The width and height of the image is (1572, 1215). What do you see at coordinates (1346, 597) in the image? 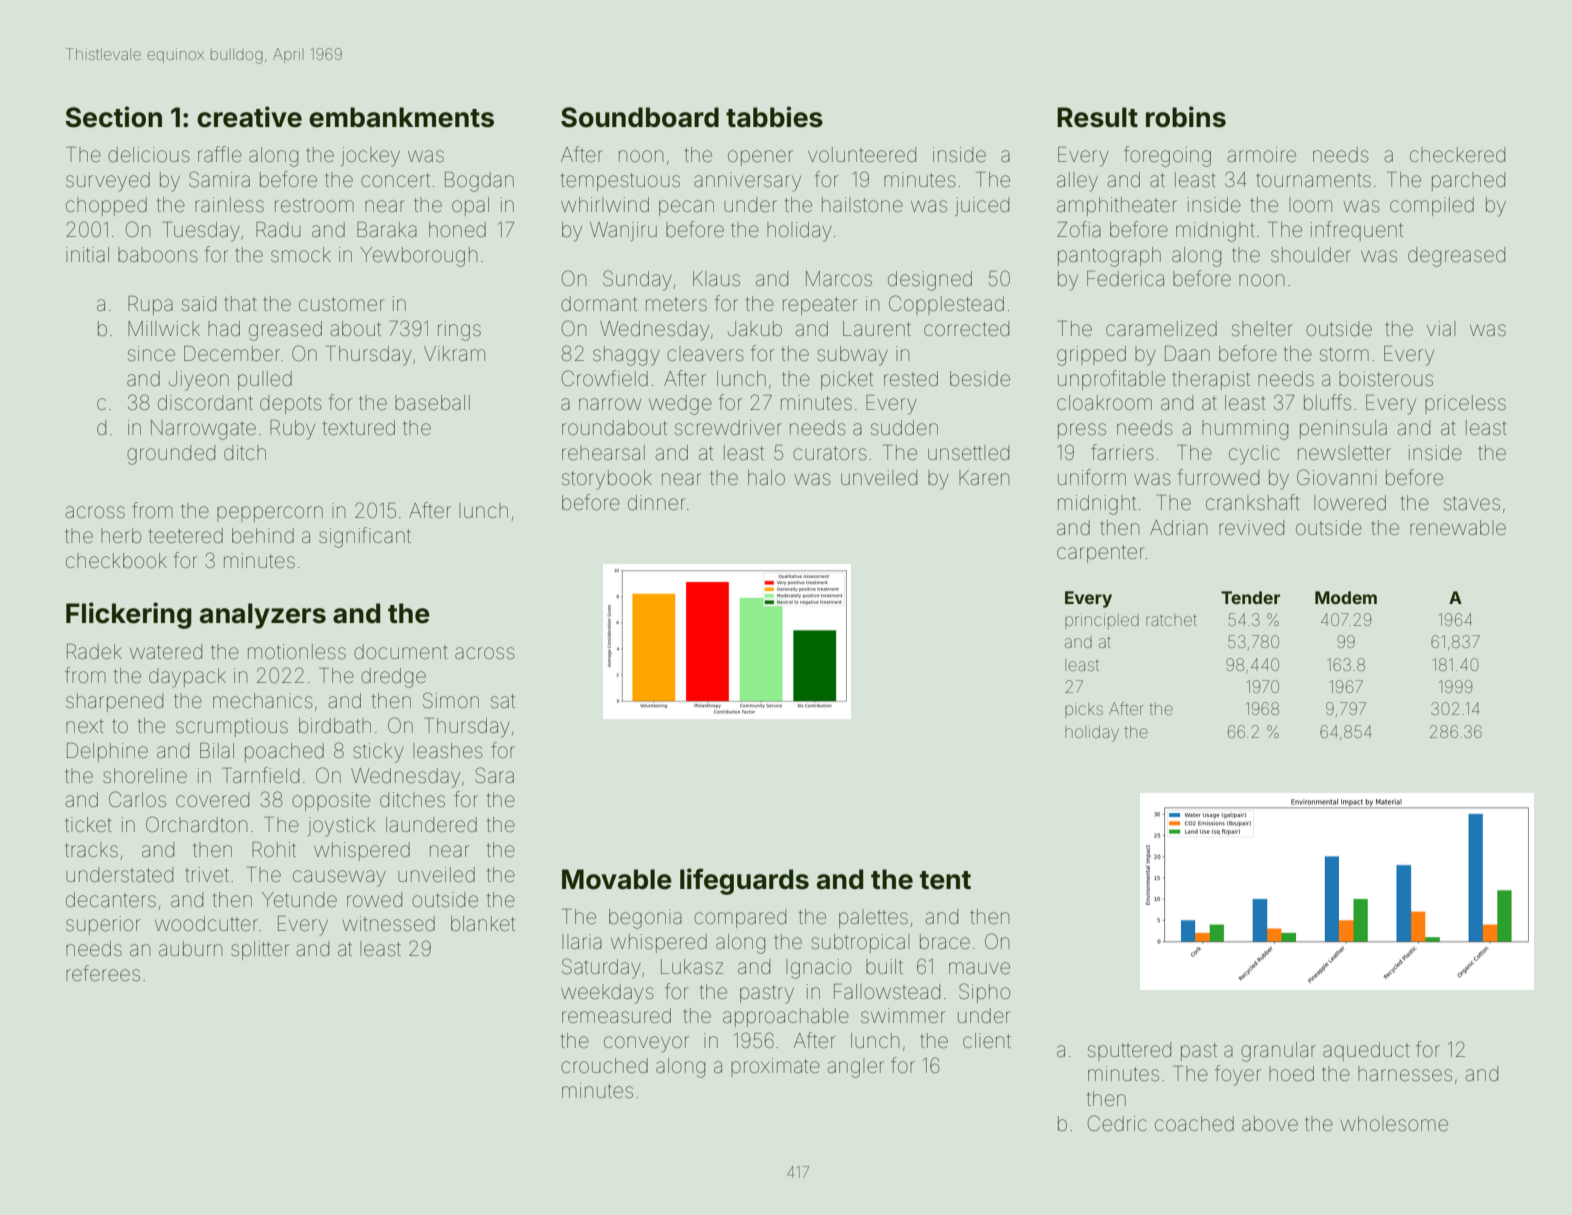
I see `Modem` at bounding box center [1346, 597].
